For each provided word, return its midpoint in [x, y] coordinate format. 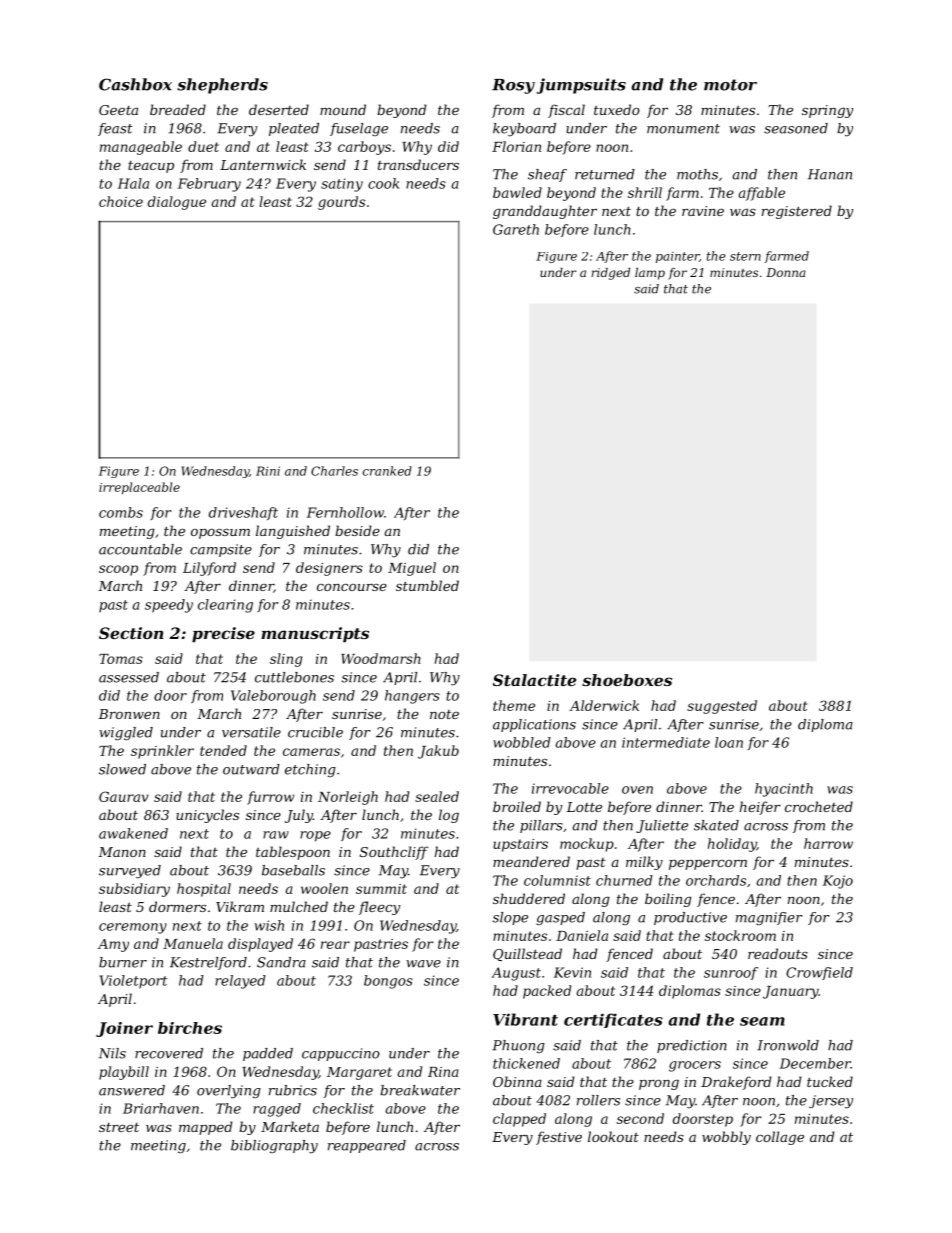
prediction [692, 1046]
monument [683, 129]
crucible [315, 732]
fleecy [379, 908]
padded [268, 1054]
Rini [268, 471]
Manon [122, 852]
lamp [650, 274]
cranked [387, 471]
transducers [418, 164]
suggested [722, 707]
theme [514, 705]
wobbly [726, 1138]
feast [115, 129]
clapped [519, 1120]
